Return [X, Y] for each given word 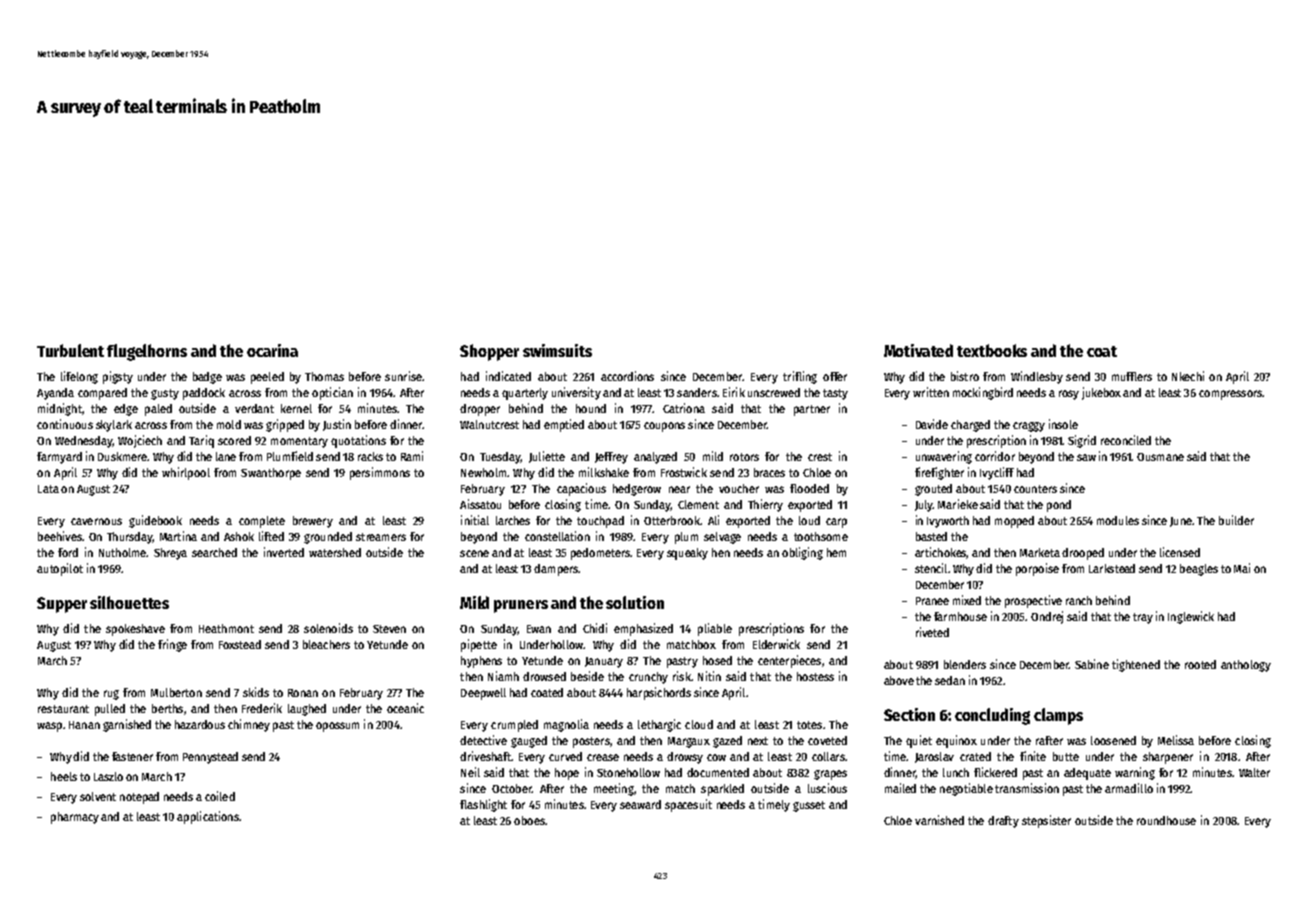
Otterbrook [672, 520]
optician [332, 393]
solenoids [328, 628]
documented [718, 772]
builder [1236, 520]
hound [591, 408]
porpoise [1037, 569]
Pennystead [210, 758]
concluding [992, 716]
